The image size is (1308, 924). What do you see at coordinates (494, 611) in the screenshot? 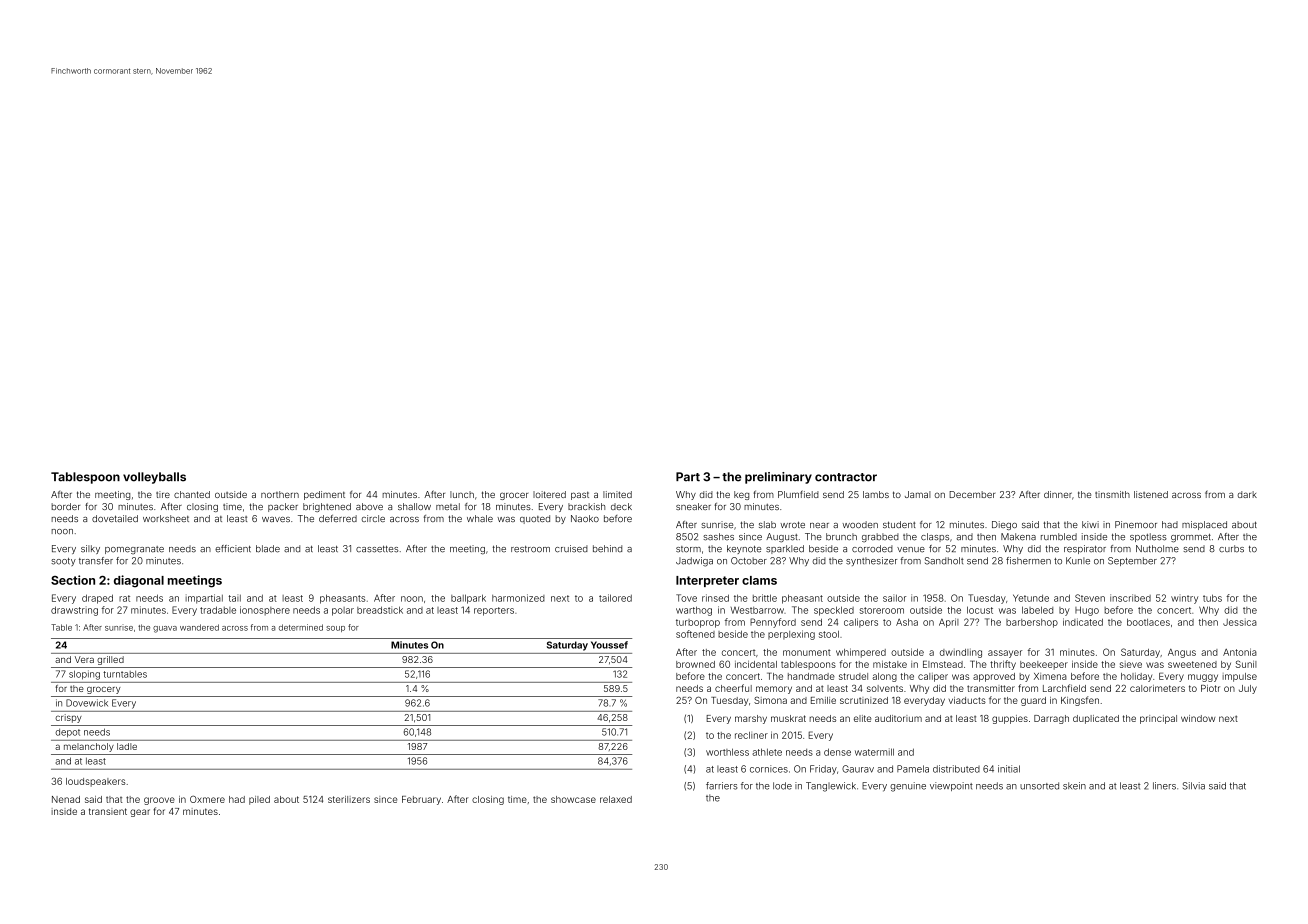
I see `reporters` at bounding box center [494, 611].
